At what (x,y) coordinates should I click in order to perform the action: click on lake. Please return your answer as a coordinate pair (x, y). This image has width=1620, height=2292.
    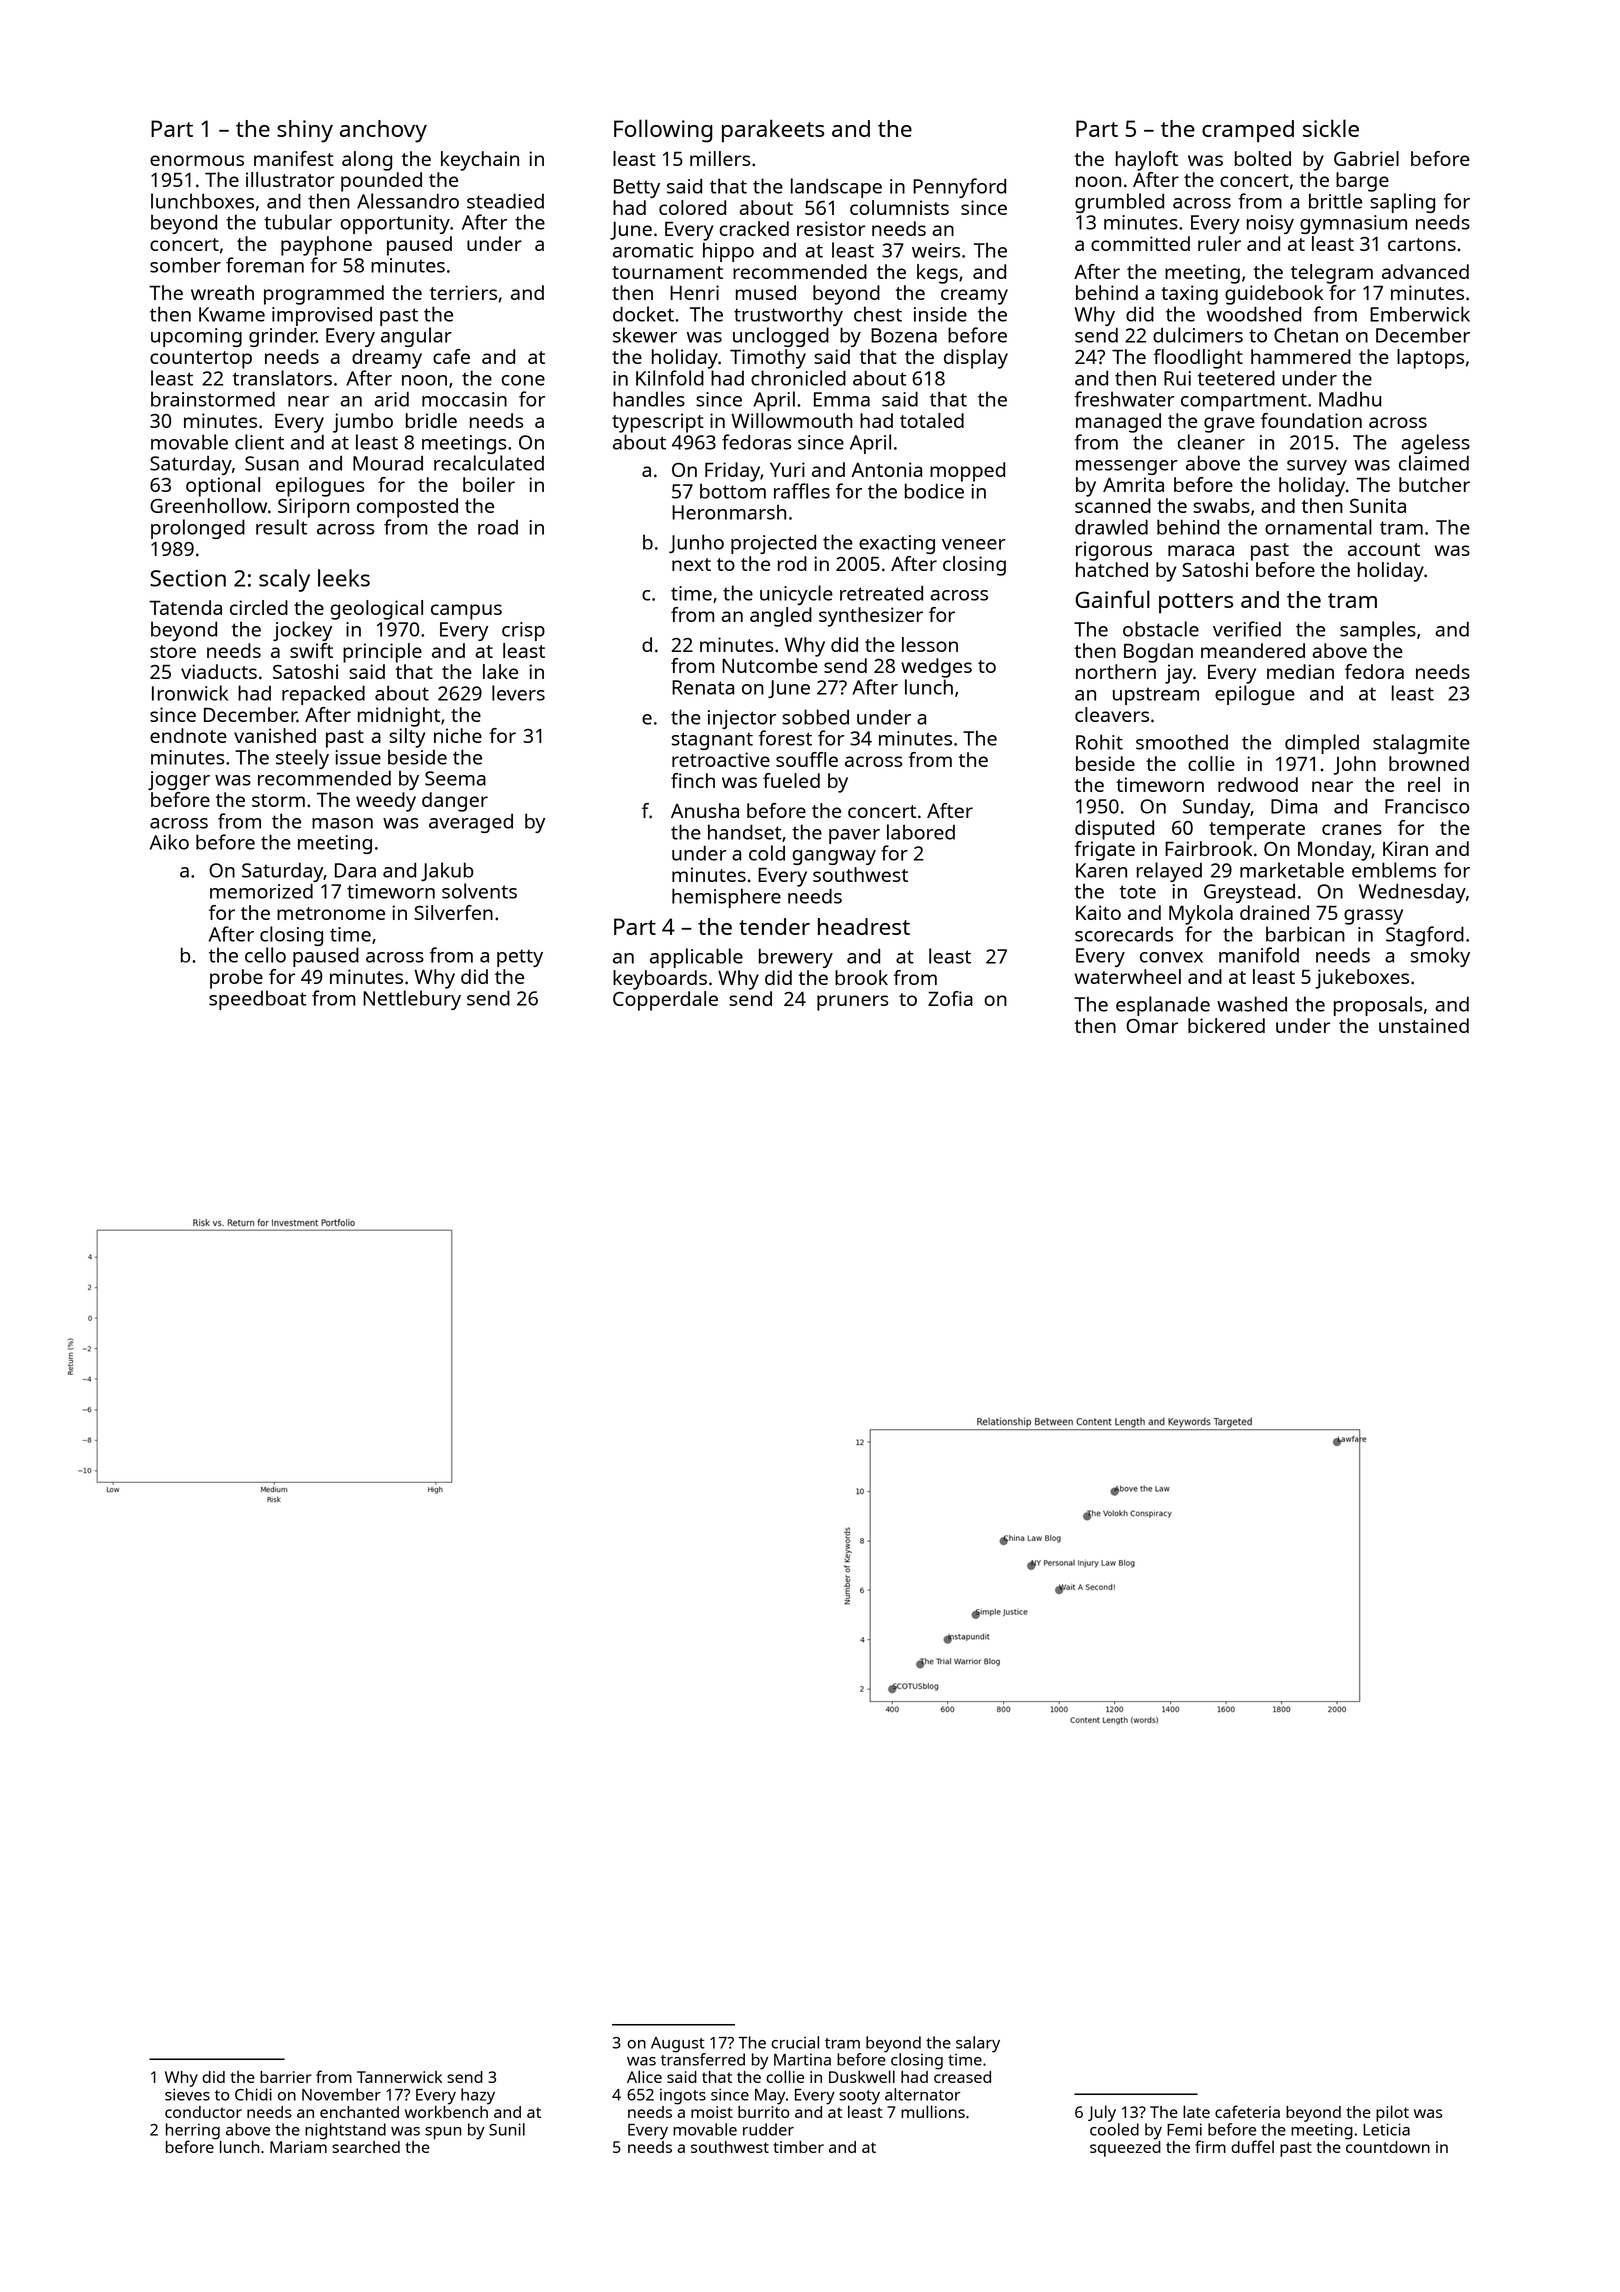
    Looking at the image, I should click on (500, 671).
